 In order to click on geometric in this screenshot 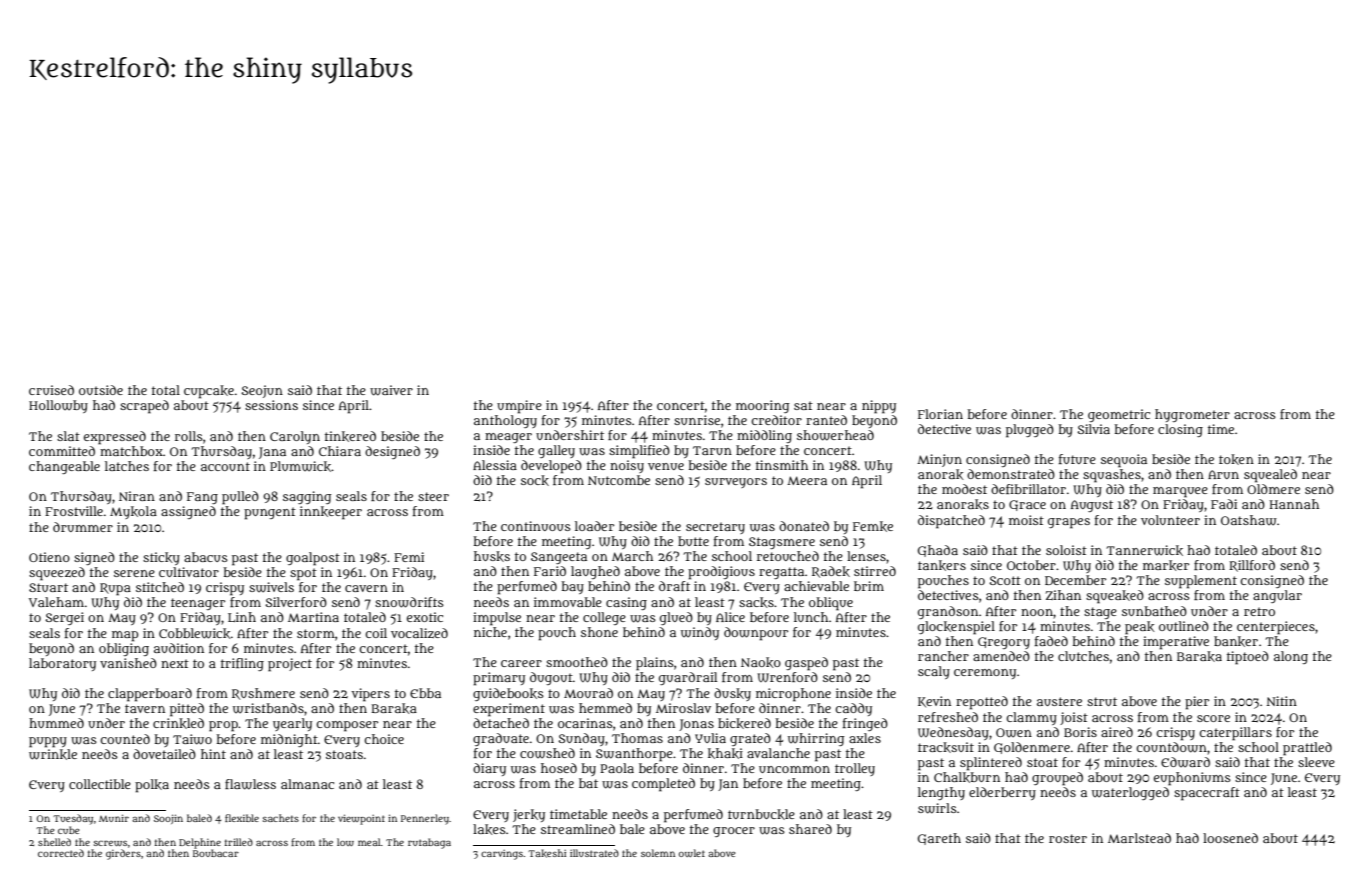, I will do `click(1119, 415)`.
